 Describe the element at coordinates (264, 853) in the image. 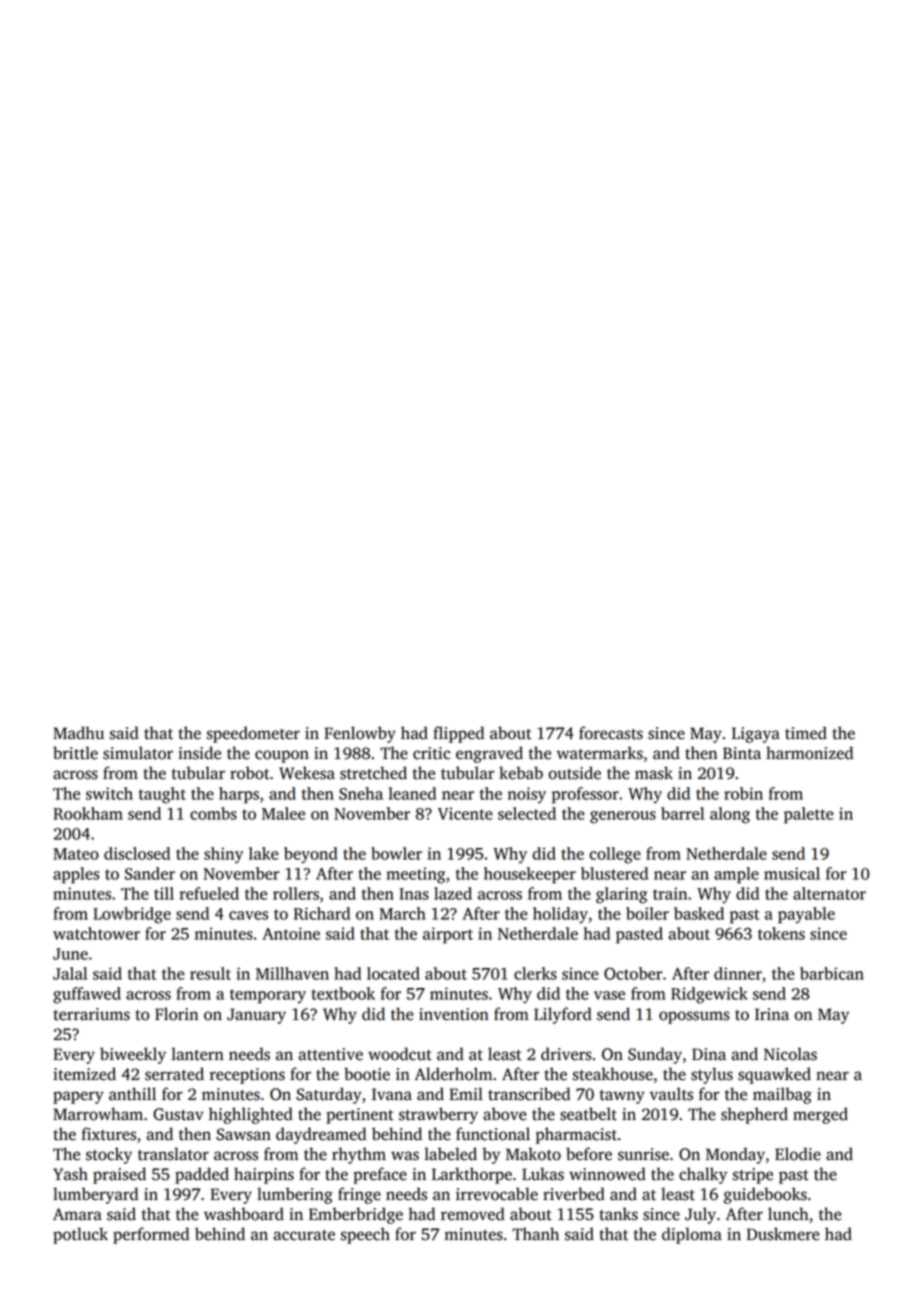

I see `lake` at that location.
